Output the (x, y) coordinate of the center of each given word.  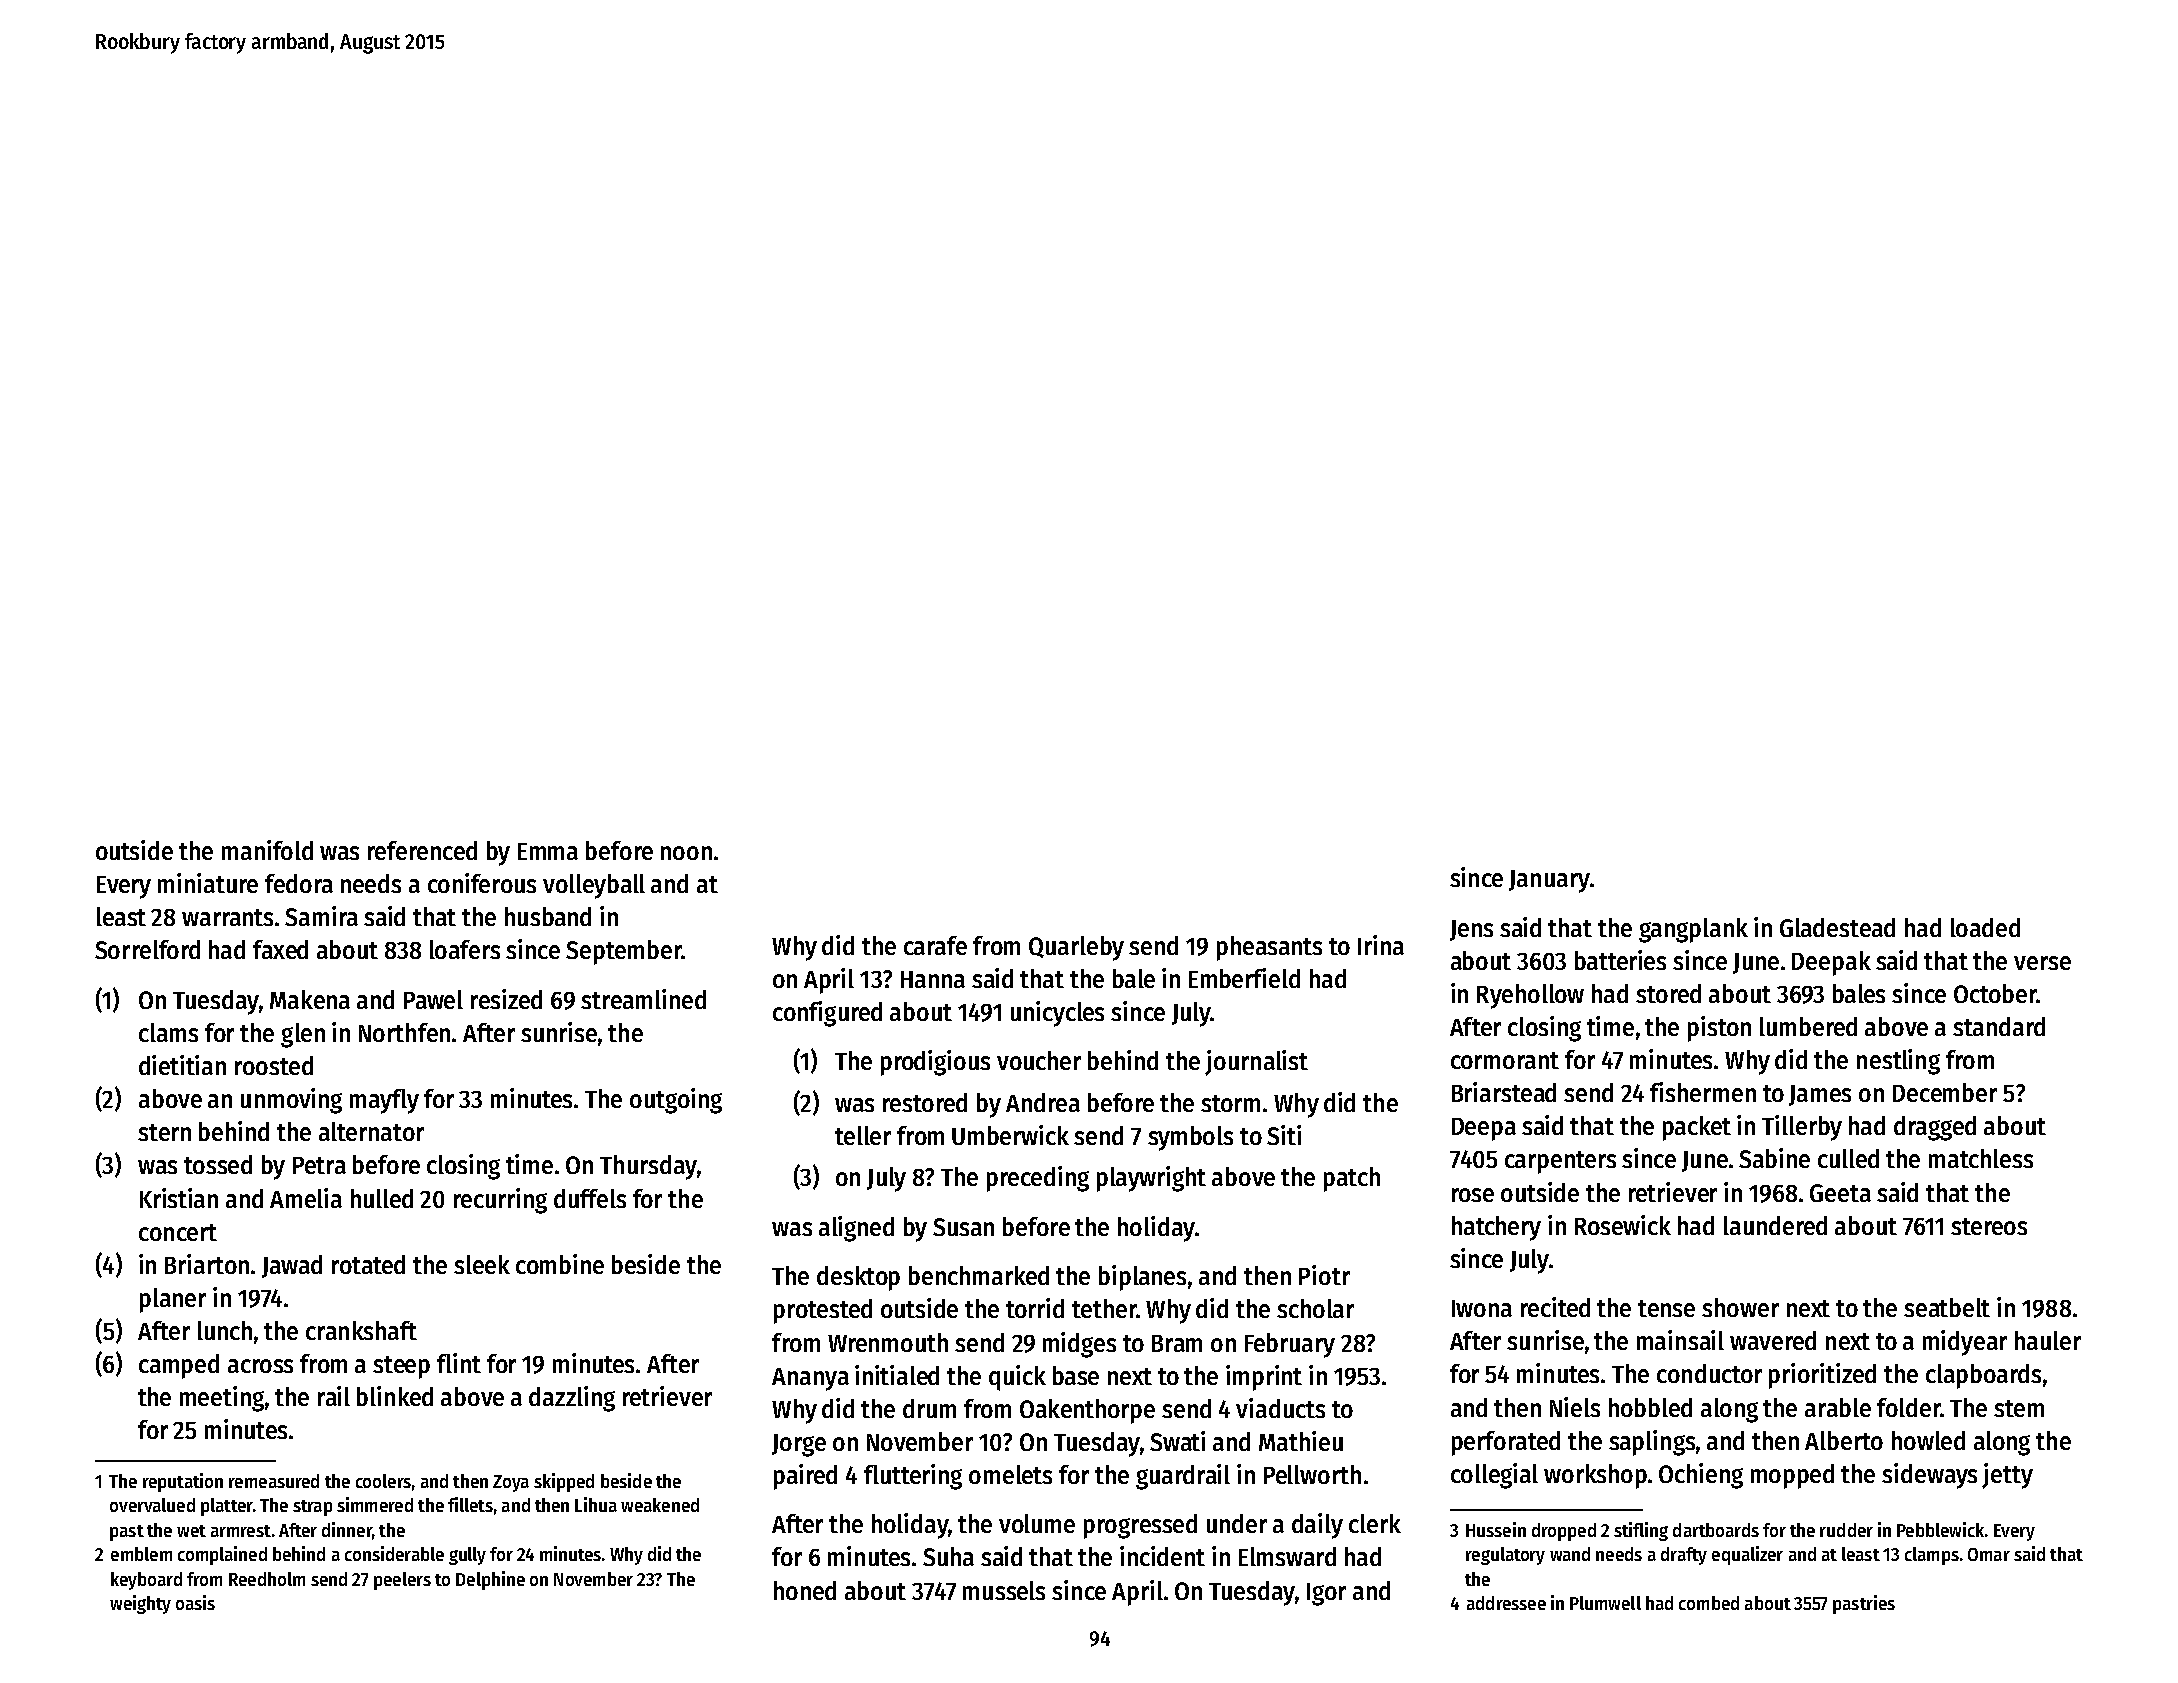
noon (686, 853)
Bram (1177, 1343)
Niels (1575, 1407)
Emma (548, 851)
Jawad (292, 1266)
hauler (2048, 1340)
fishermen (1703, 1092)
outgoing (676, 1101)
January (1549, 881)
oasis (195, 1602)
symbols (1190, 1138)
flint (459, 1363)
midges (1079, 1345)
